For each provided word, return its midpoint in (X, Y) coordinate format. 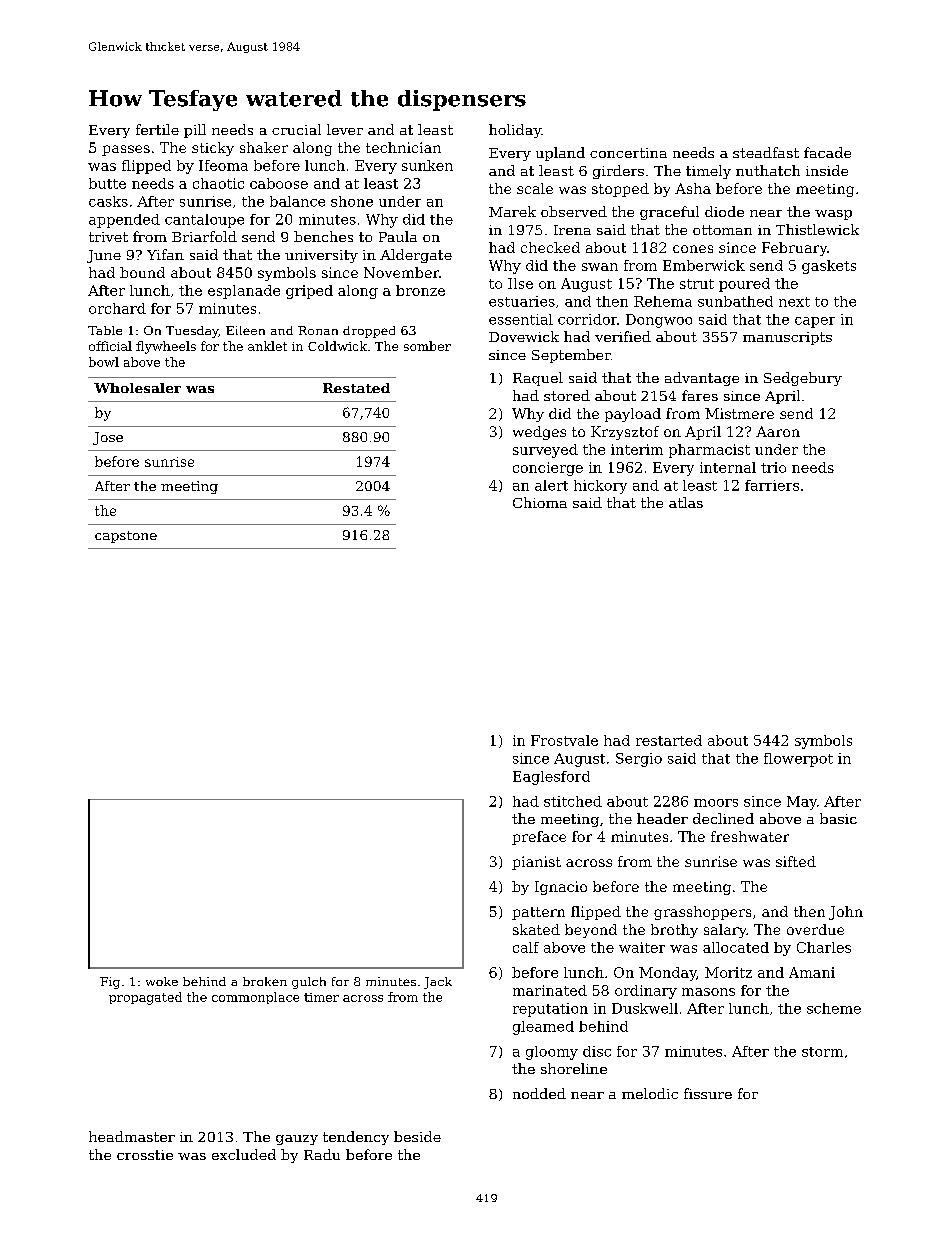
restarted (669, 740)
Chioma (540, 502)
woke (162, 981)
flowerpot (798, 760)
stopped (620, 190)
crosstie (145, 1155)
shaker (264, 147)
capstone (126, 537)
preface (539, 838)
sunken (427, 165)
